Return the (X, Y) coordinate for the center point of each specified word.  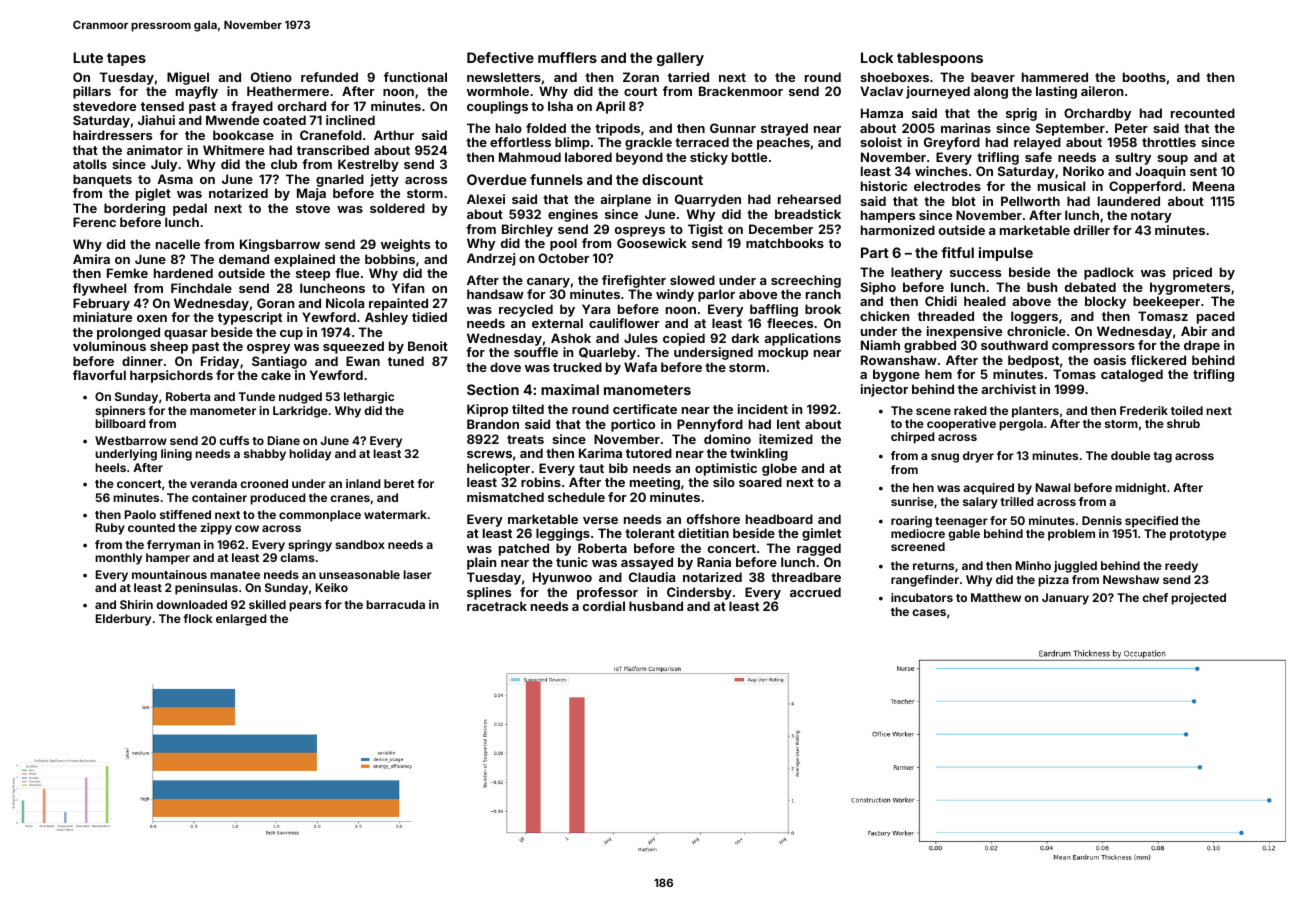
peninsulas (206, 589)
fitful (957, 252)
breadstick (808, 214)
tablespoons (940, 59)
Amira (91, 259)
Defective (500, 57)
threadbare (806, 577)
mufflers (567, 57)
